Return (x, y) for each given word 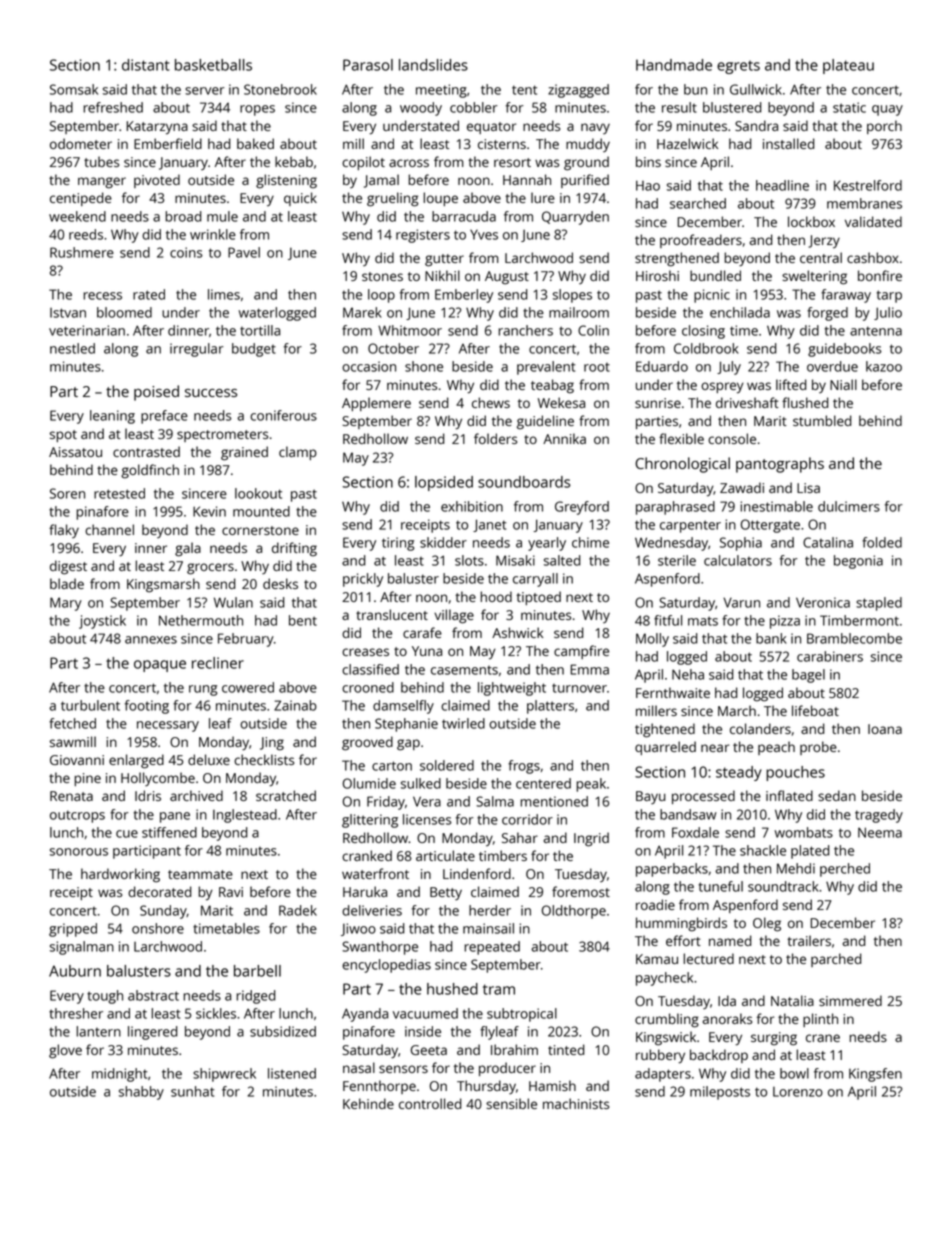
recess (102, 296)
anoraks (727, 1018)
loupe (440, 199)
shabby (141, 1093)
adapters (663, 1075)
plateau (848, 66)
